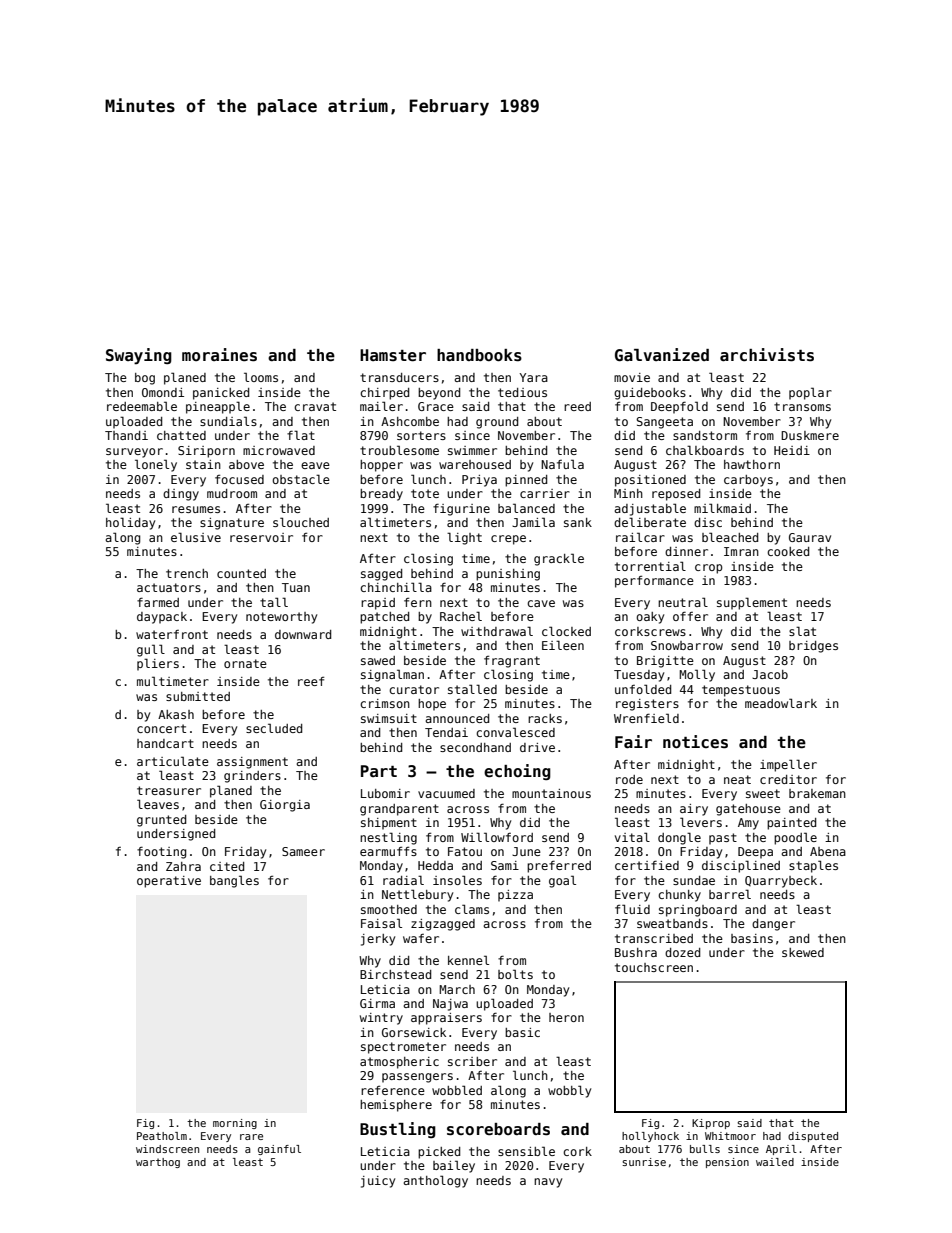  I want to click on sagged, so click(381, 575).
